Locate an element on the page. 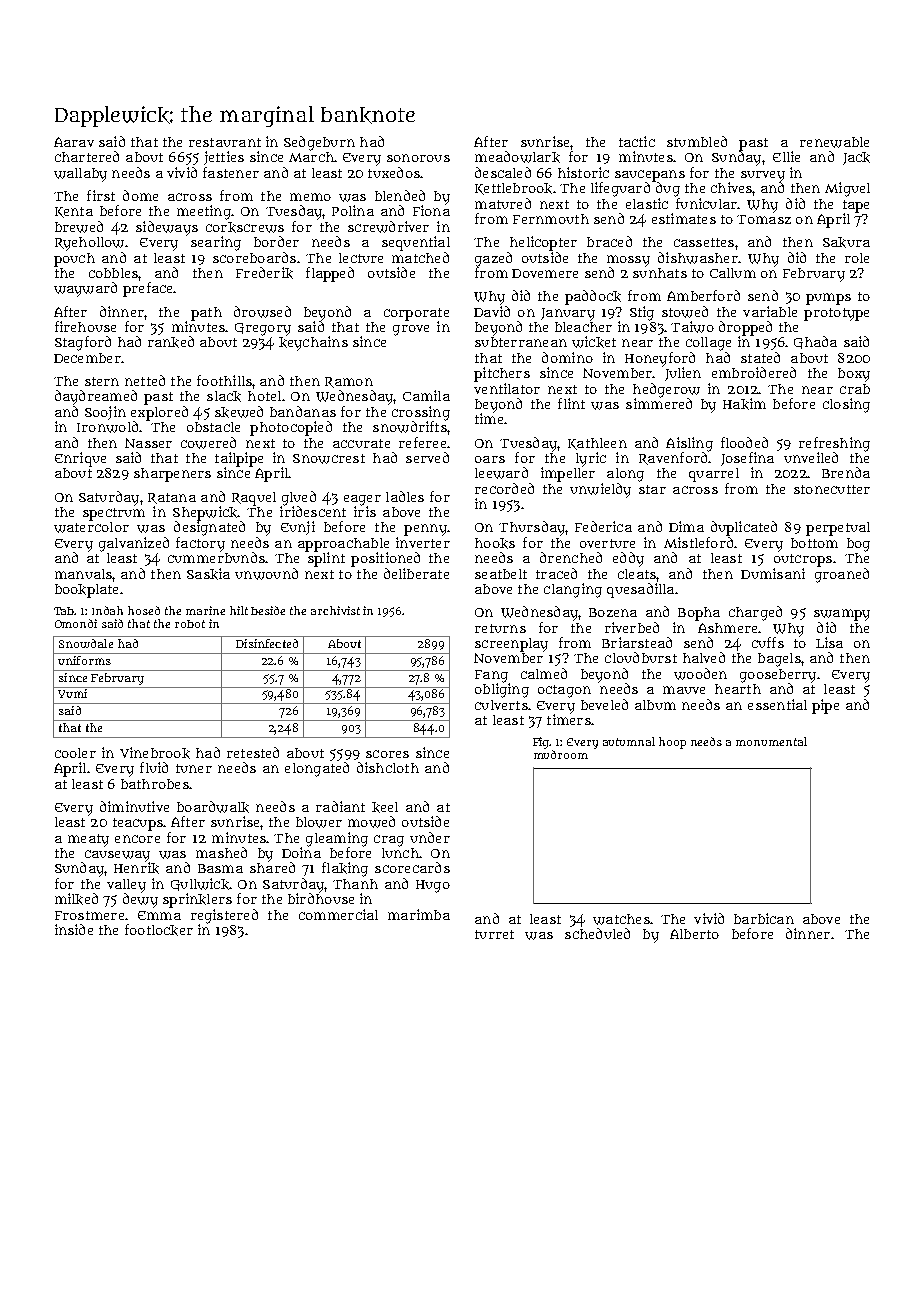 This page has width=924, height=1308. chives is located at coordinates (731, 187).
